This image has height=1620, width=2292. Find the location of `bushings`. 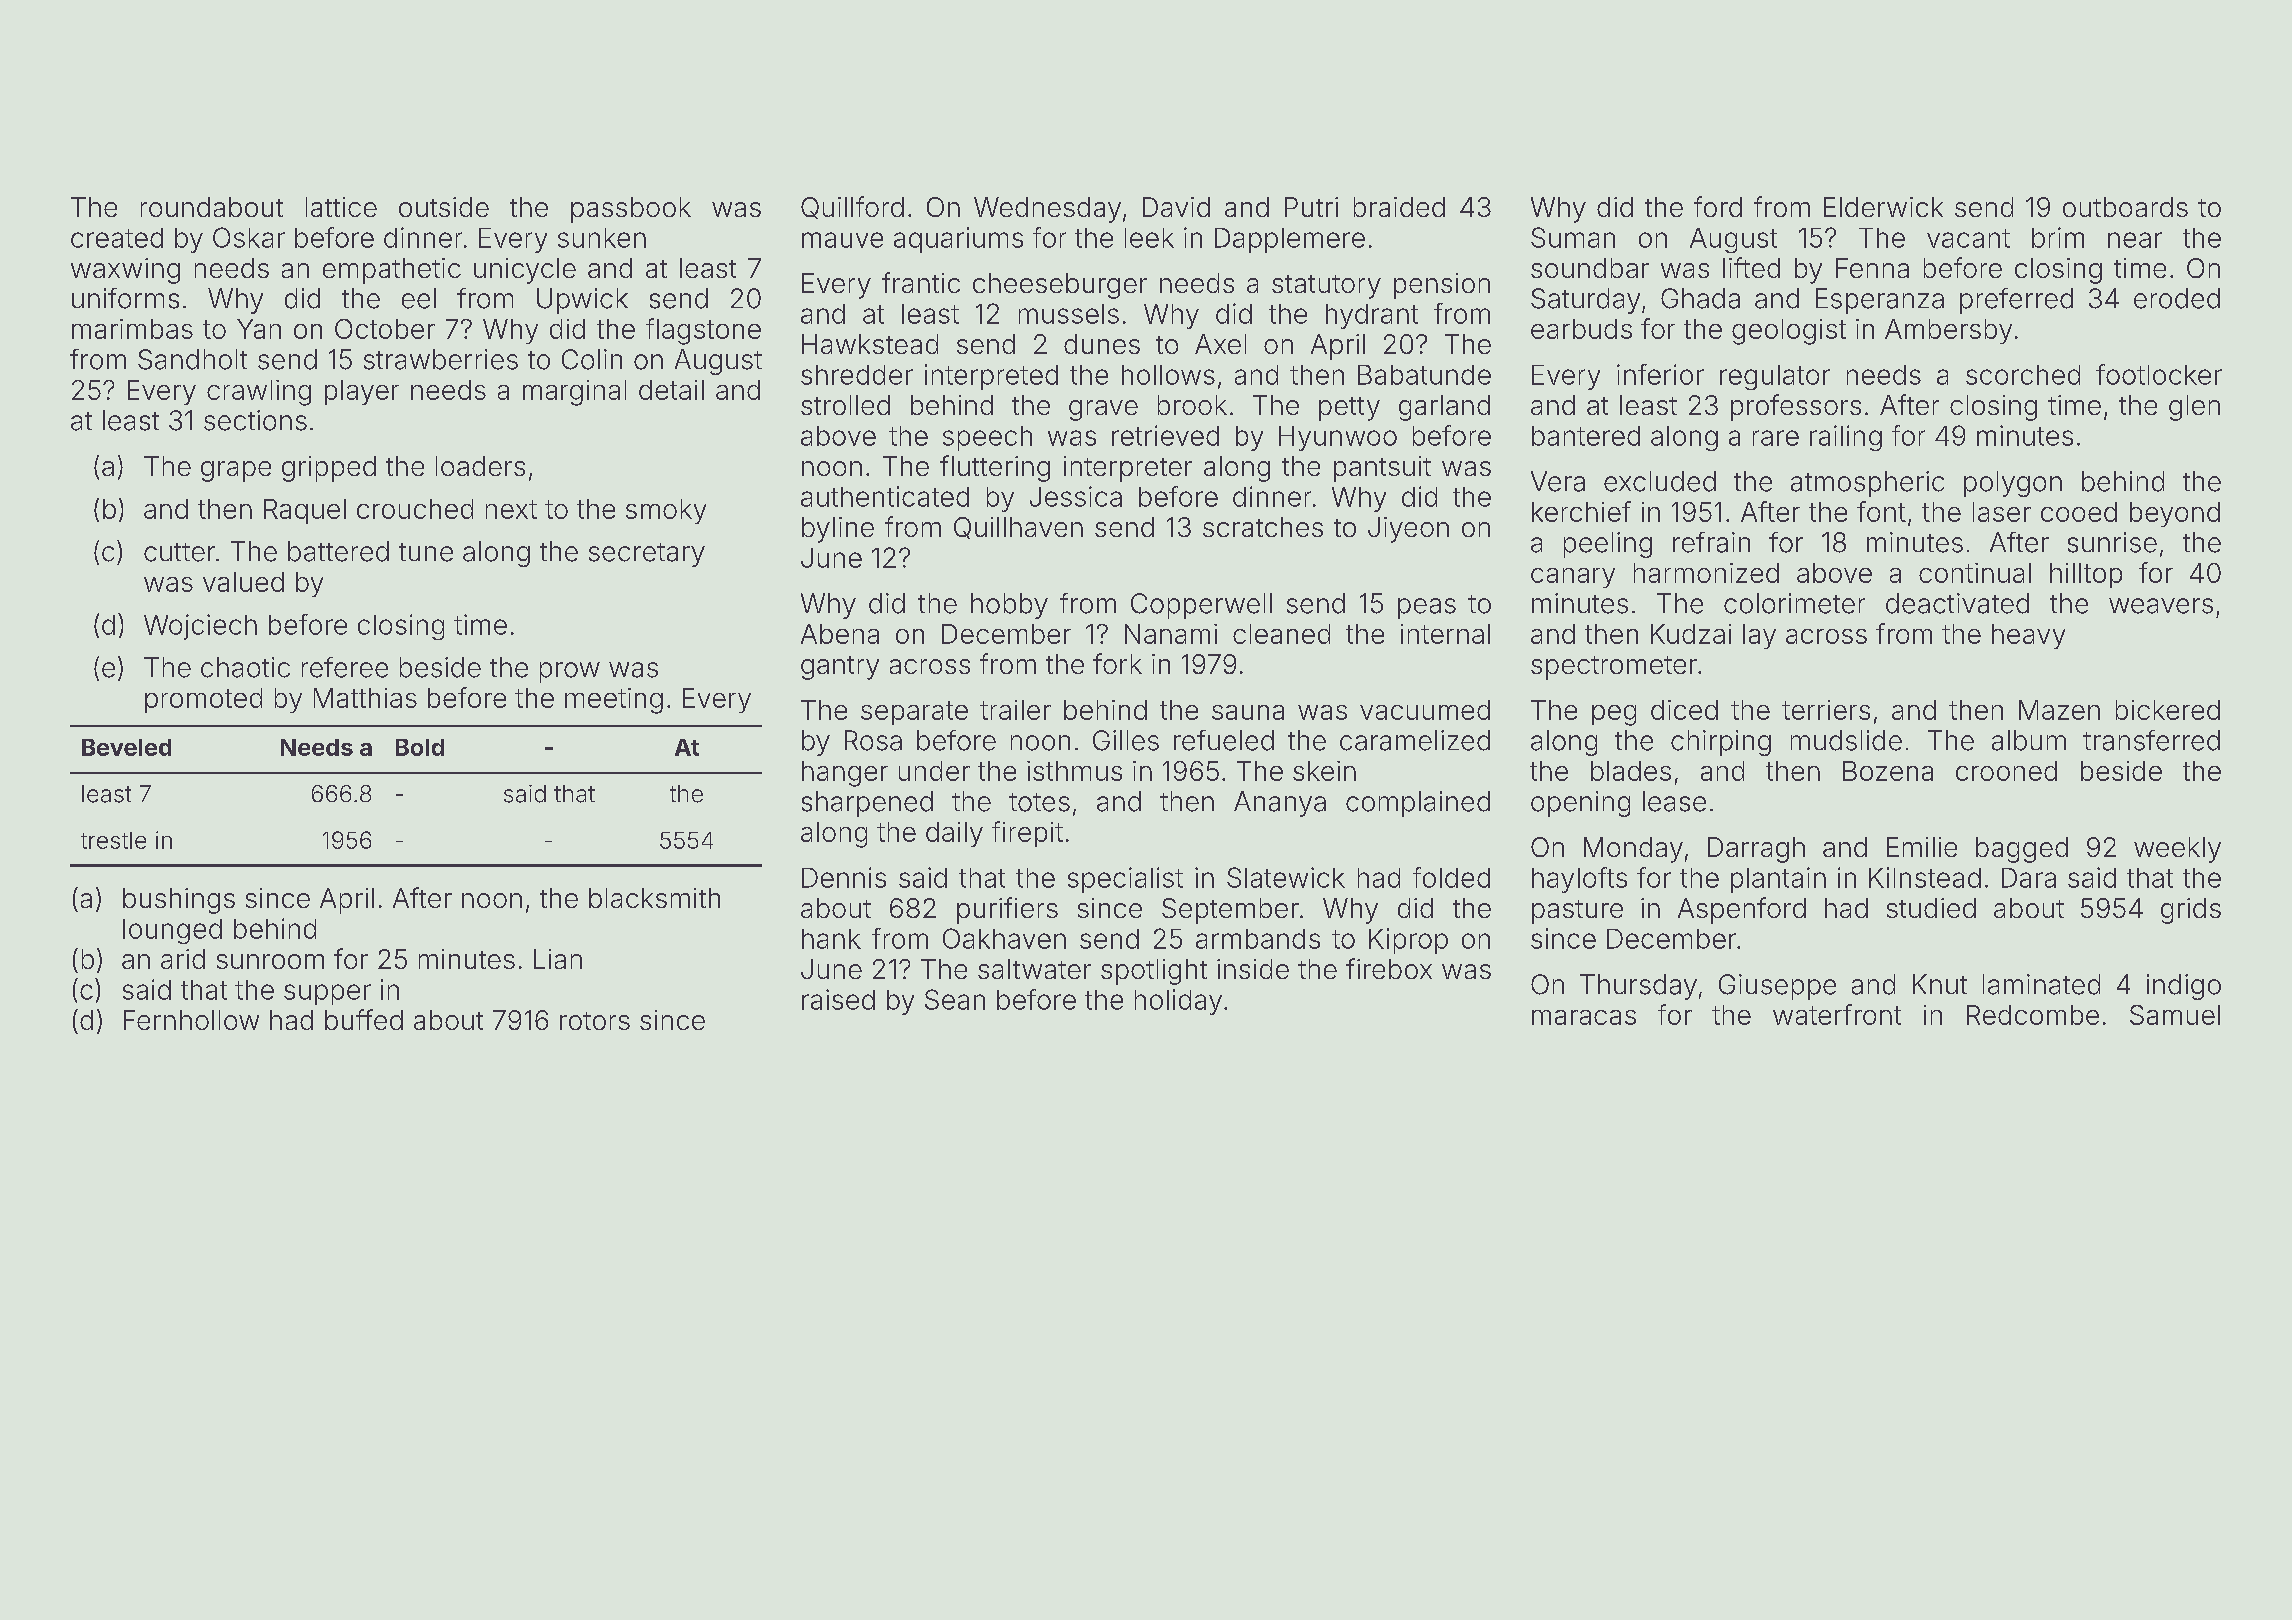

bushings is located at coordinates (179, 901).
